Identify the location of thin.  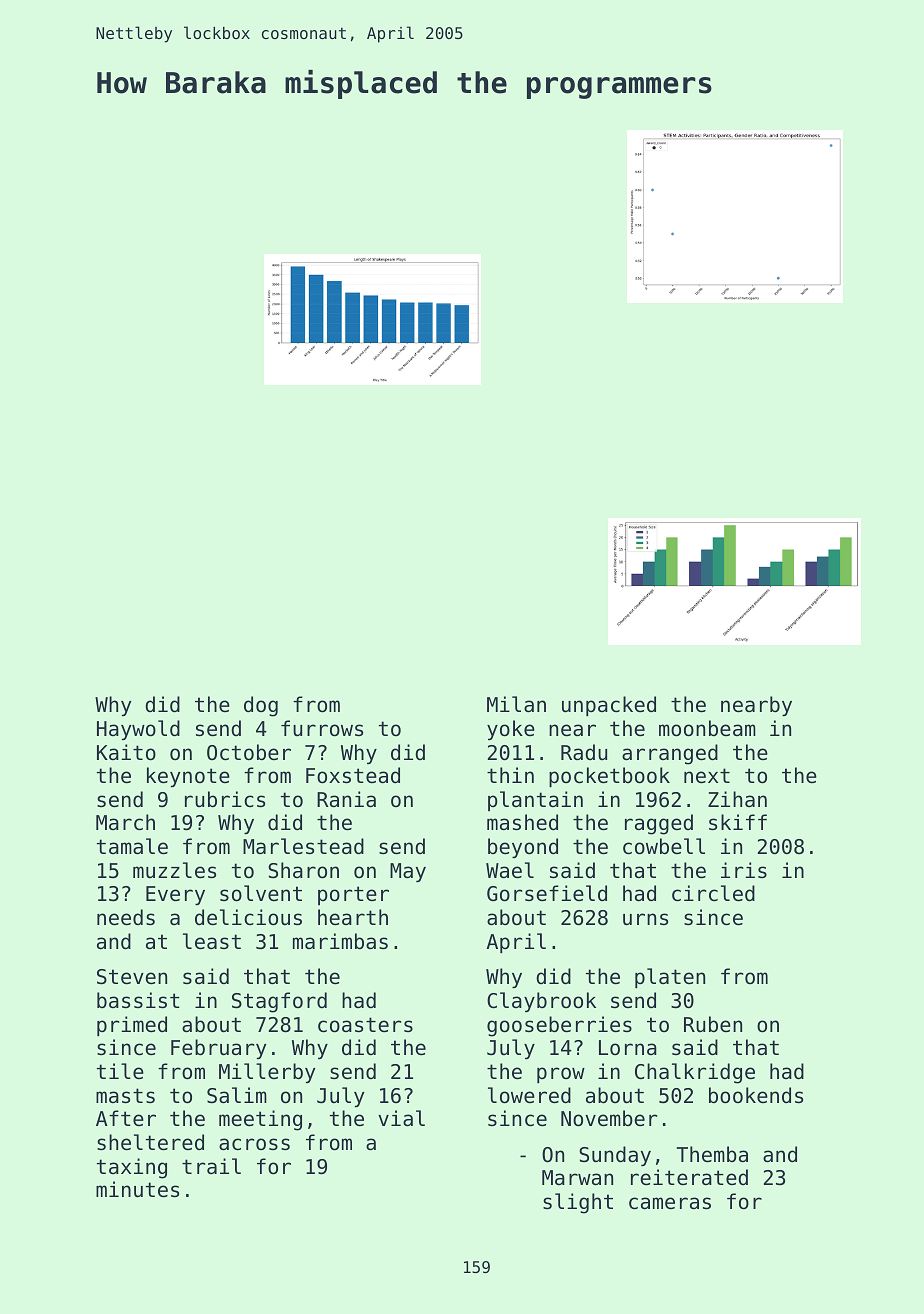
(510, 775).
